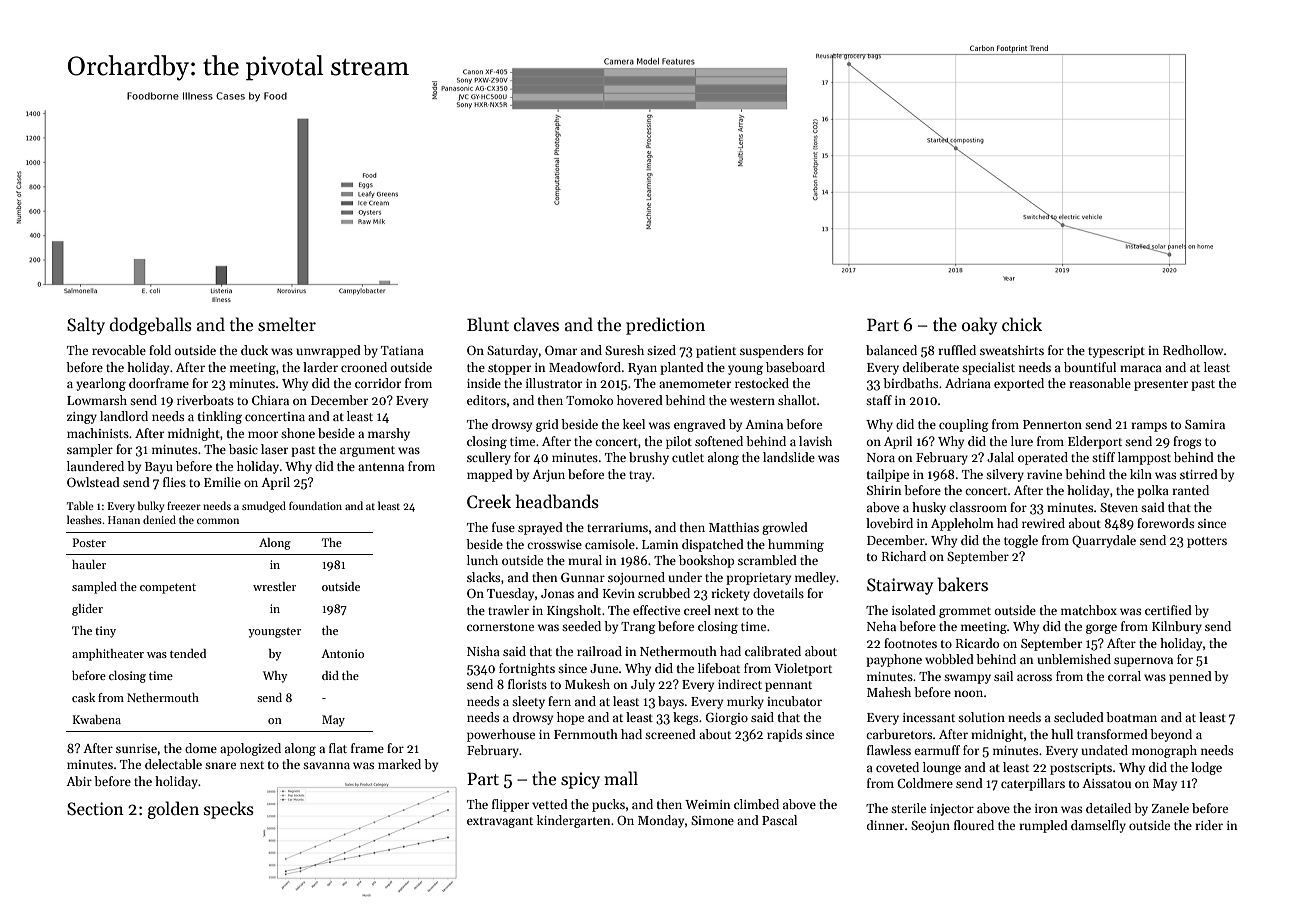 The image size is (1308, 924). What do you see at coordinates (1190, 677) in the image?
I see `penned` at bounding box center [1190, 677].
